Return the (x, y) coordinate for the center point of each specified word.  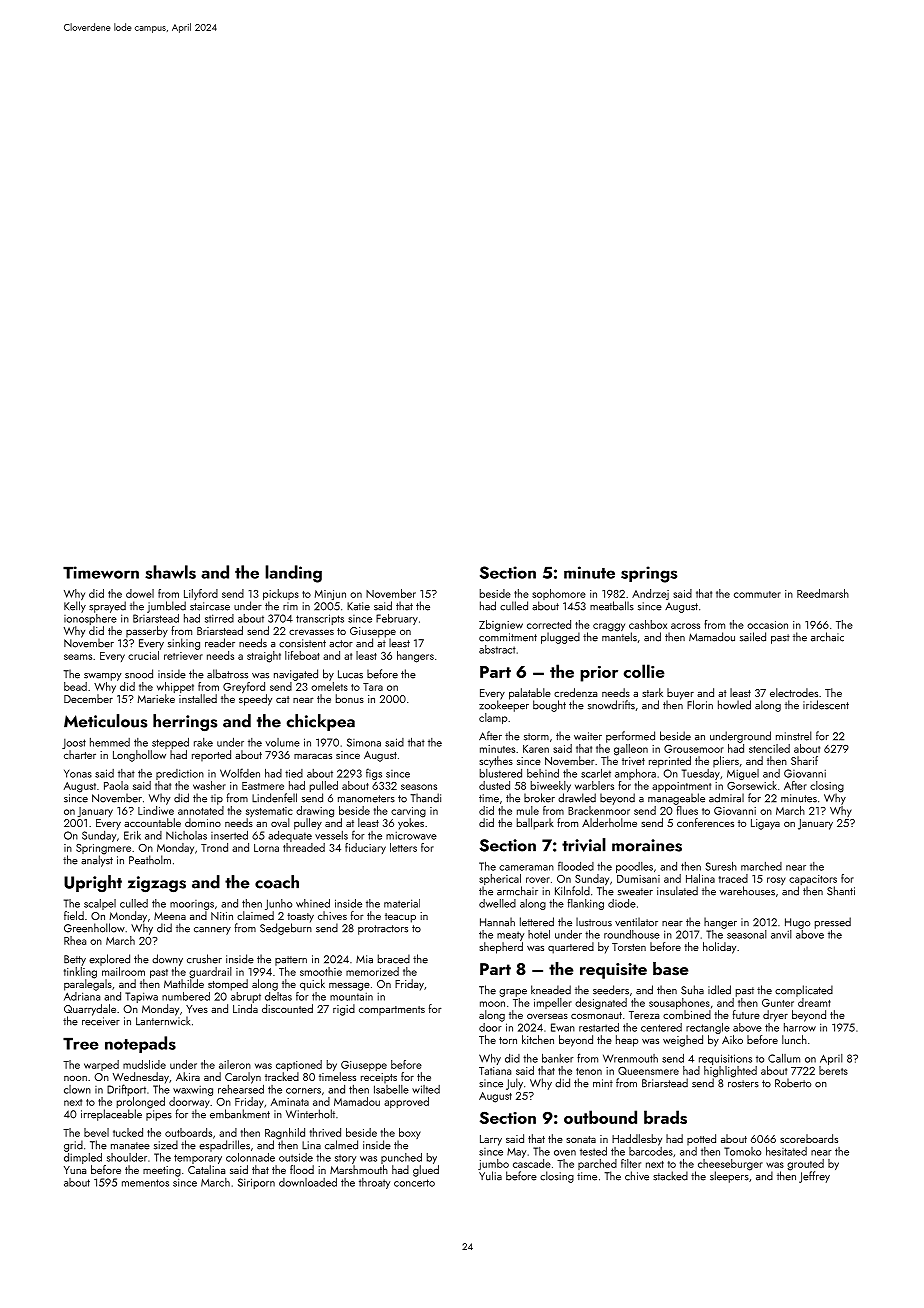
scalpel (100, 904)
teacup (400, 918)
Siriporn (256, 1183)
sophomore (559, 594)
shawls (170, 572)
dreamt (814, 1002)
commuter (757, 594)
